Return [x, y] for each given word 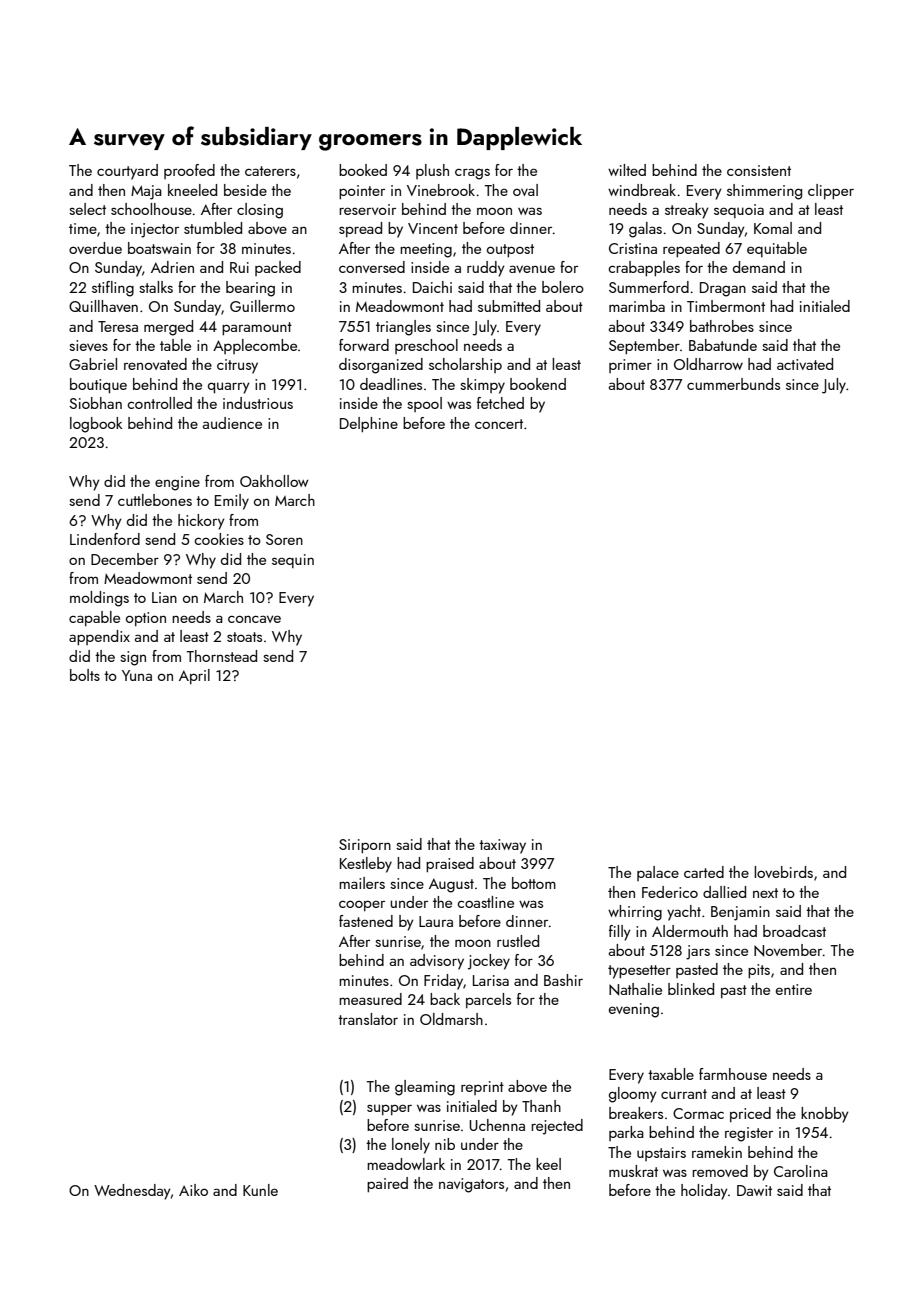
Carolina [801, 1171]
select [87, 209]
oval [525, 190]
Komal [773, 228]
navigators [471, 1185]
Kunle [260, 1190]
